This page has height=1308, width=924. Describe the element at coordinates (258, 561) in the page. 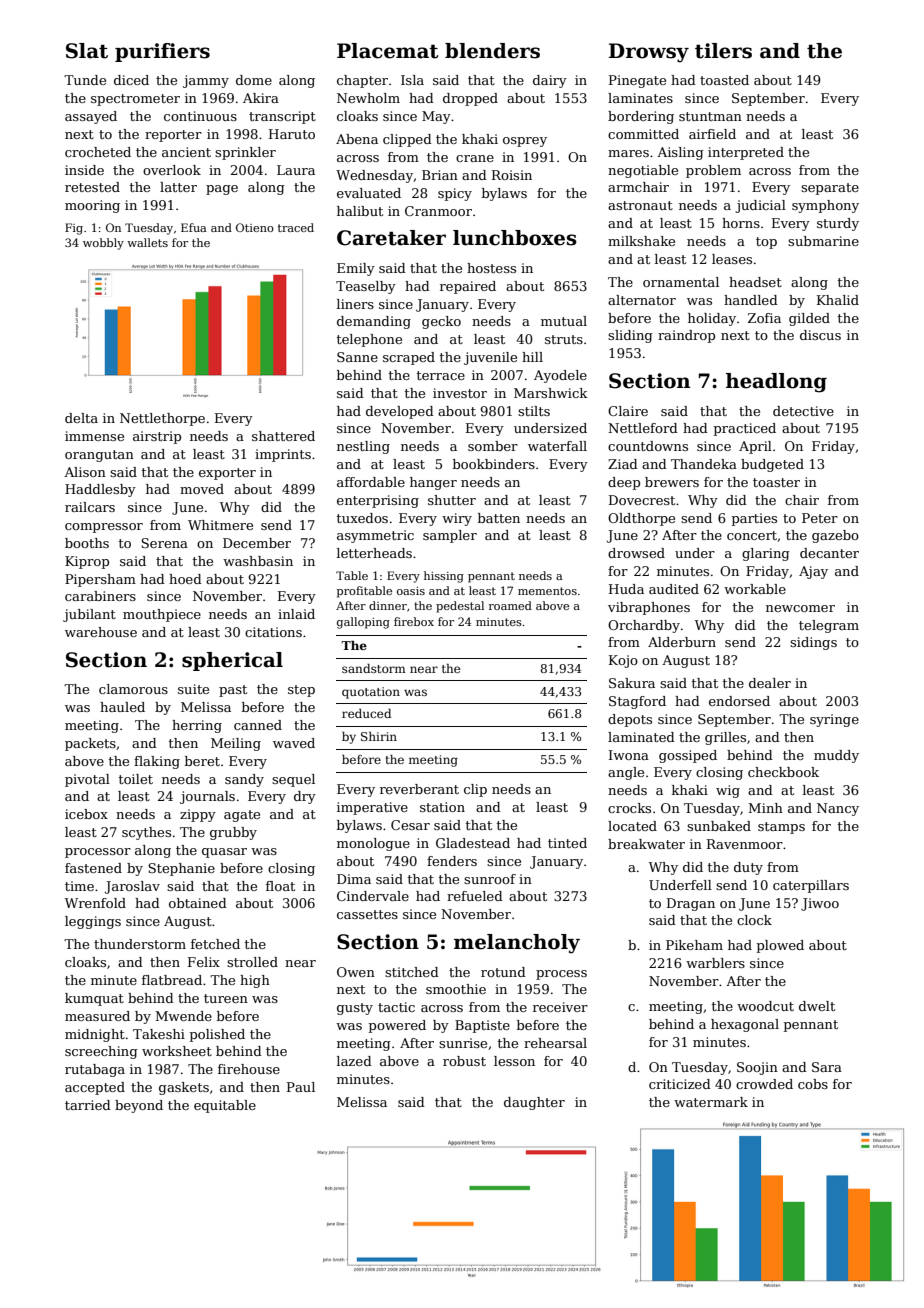

I see `washbasin` at that location.
